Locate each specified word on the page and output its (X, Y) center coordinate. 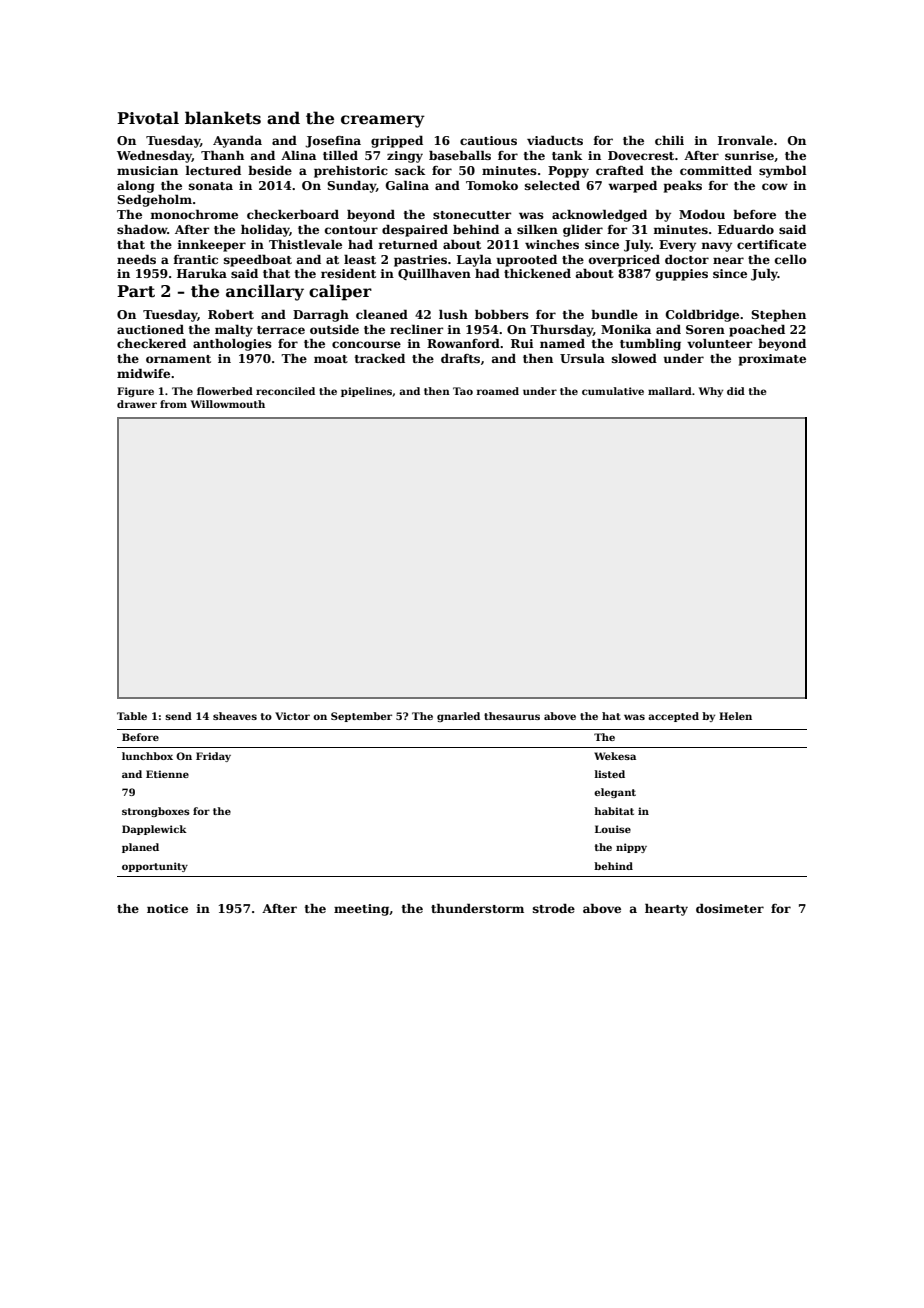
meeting (361, 910)
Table (132, 716)
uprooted (527, 260)
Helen (735, 716)
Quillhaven (434, 274)
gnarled (458, 717)
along (136, 187)
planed (140, 848)
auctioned (150, 329)
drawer (137, 404)
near (728, 260)
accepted (673, 717)
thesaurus (512, 716)
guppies (682, 275)
